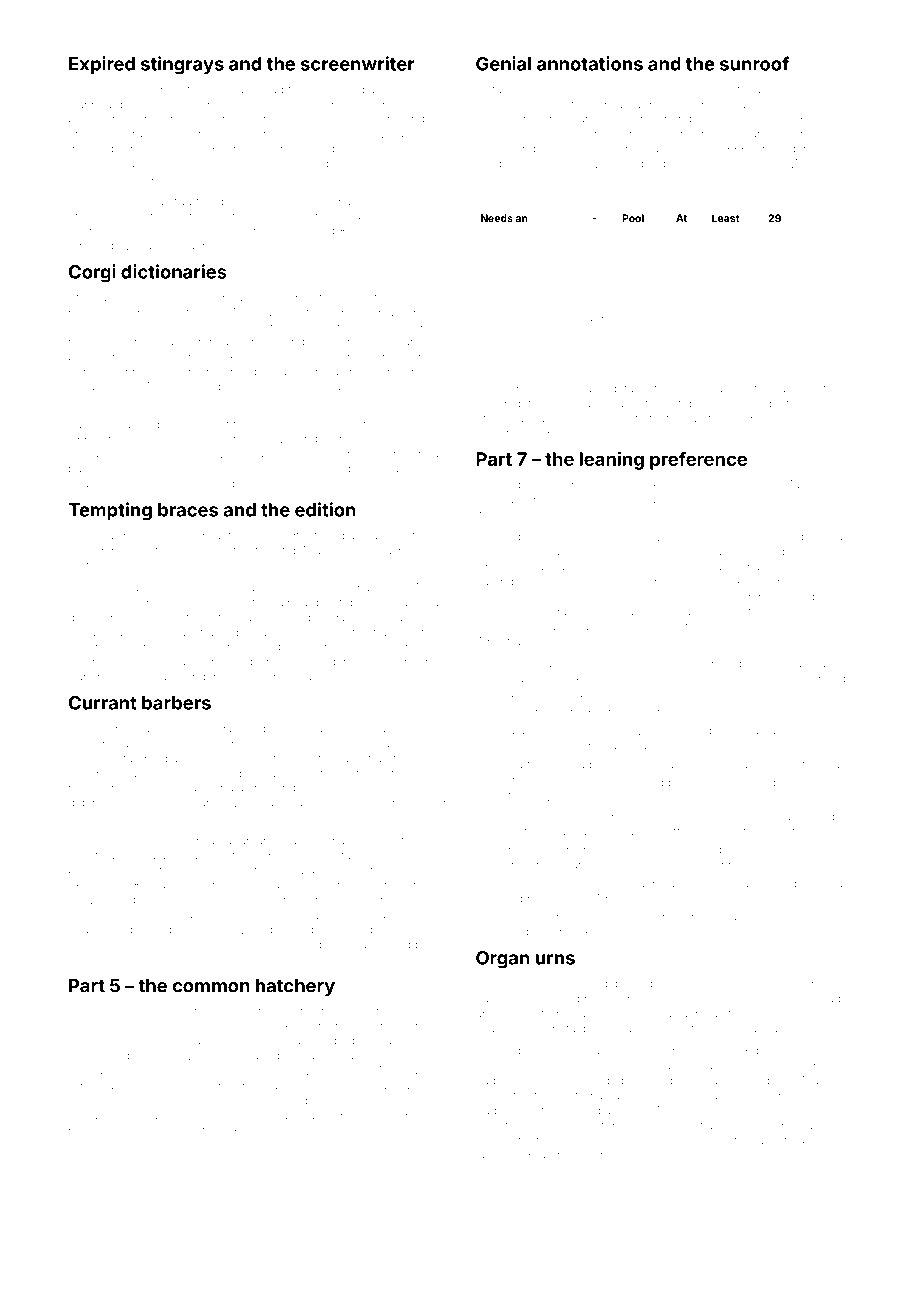 The height and width of the screenshot is (1308, 924). Describe the element at coordinates (503, 63) in the screenshot. I see `Genial` at that location.
